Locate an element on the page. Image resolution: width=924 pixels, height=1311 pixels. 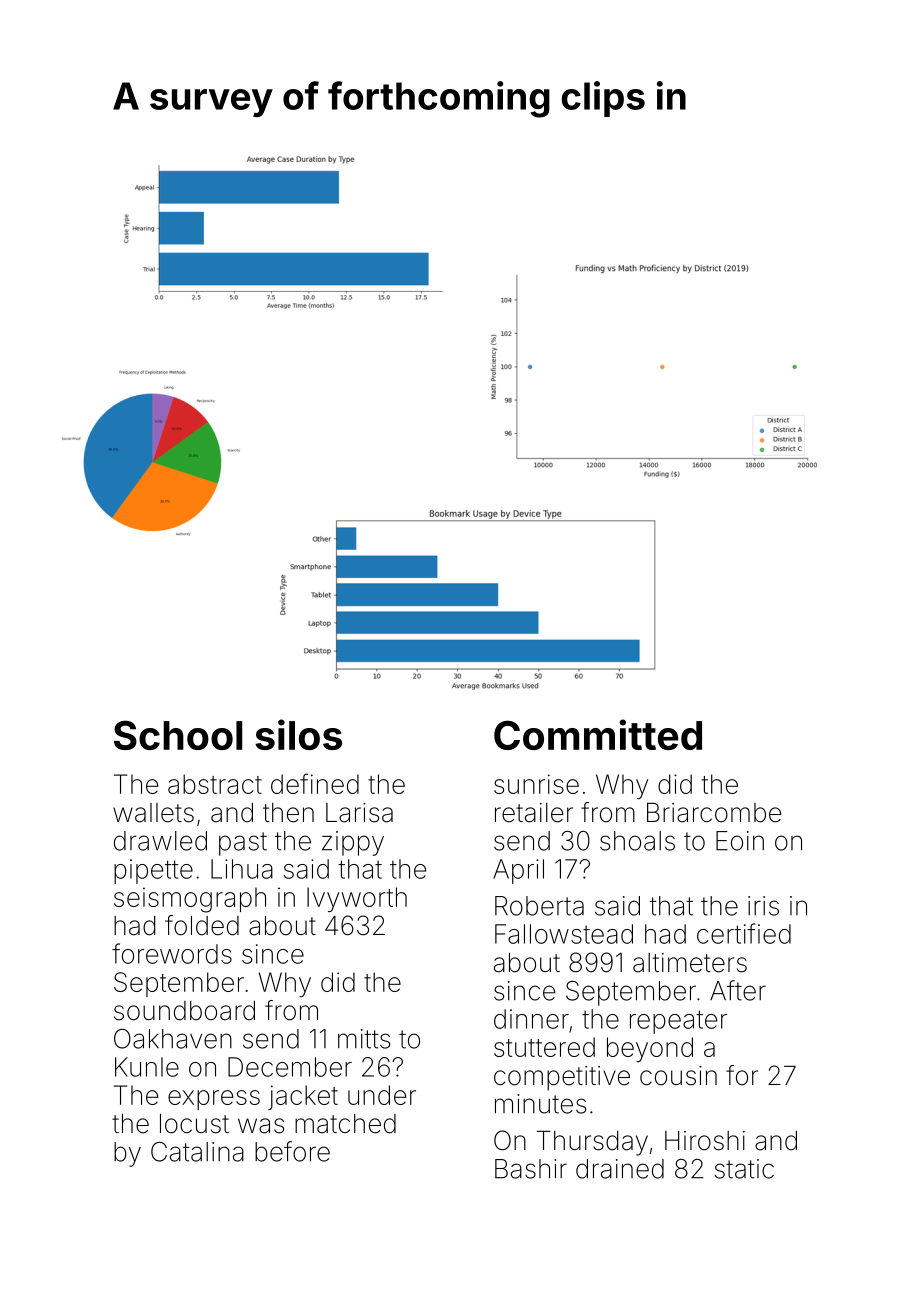
Hiroshi is located at coordinates (705, 1141).
